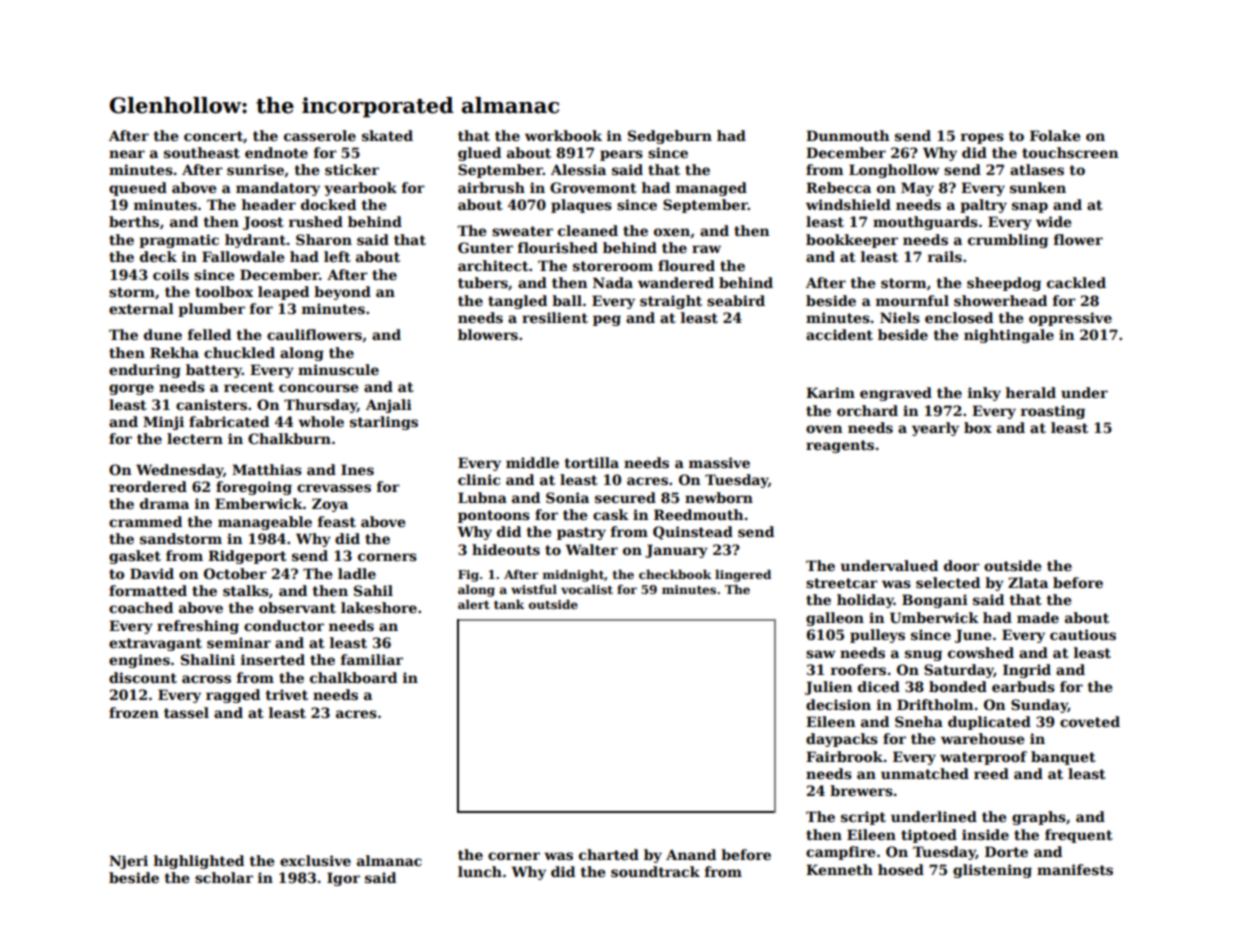  Describe the element at coordinates (286, 694) in the screenshot. I see `trivet` at that location.
